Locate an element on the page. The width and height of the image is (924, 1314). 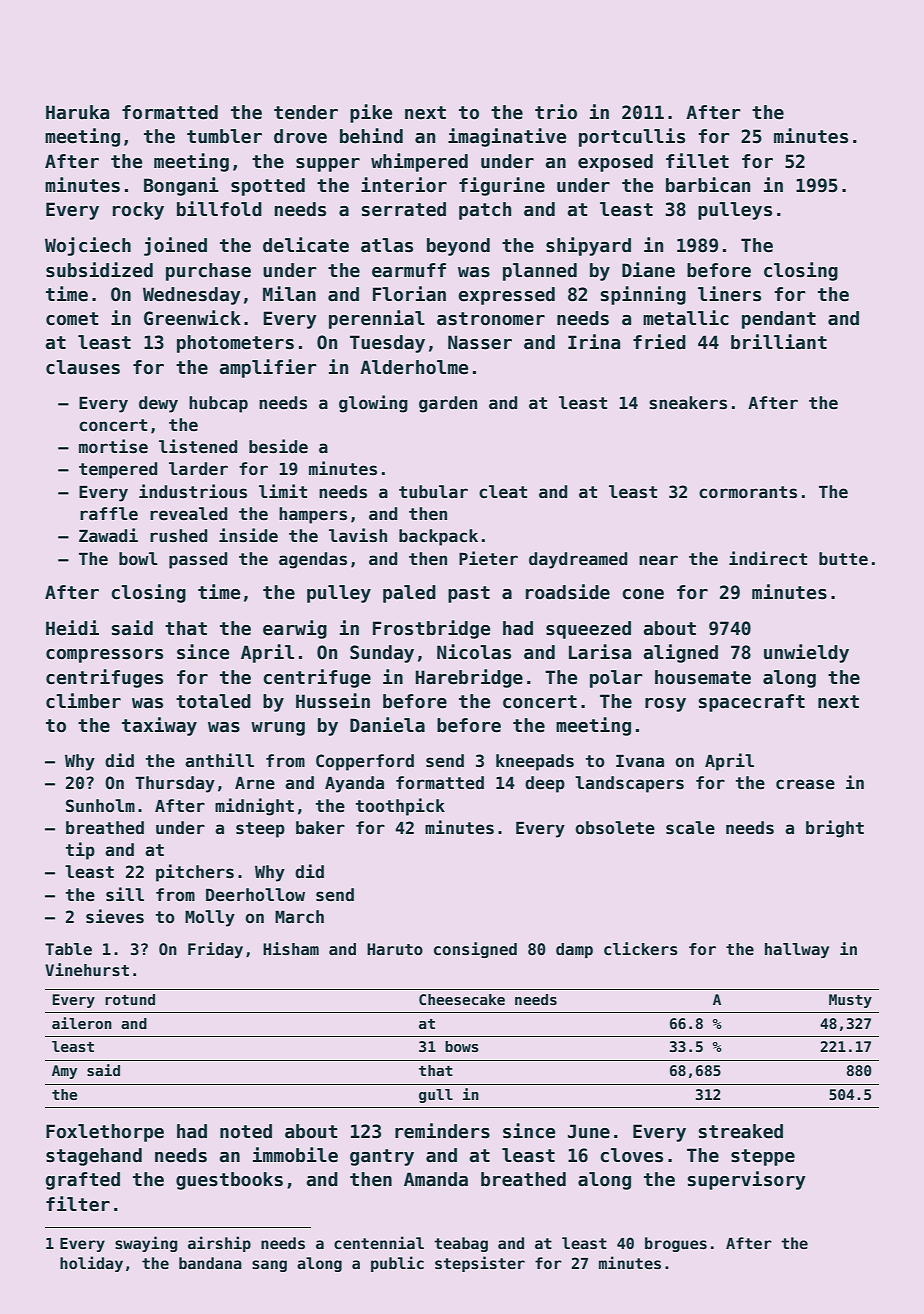
Friday is located at coordinates (215, 950).
